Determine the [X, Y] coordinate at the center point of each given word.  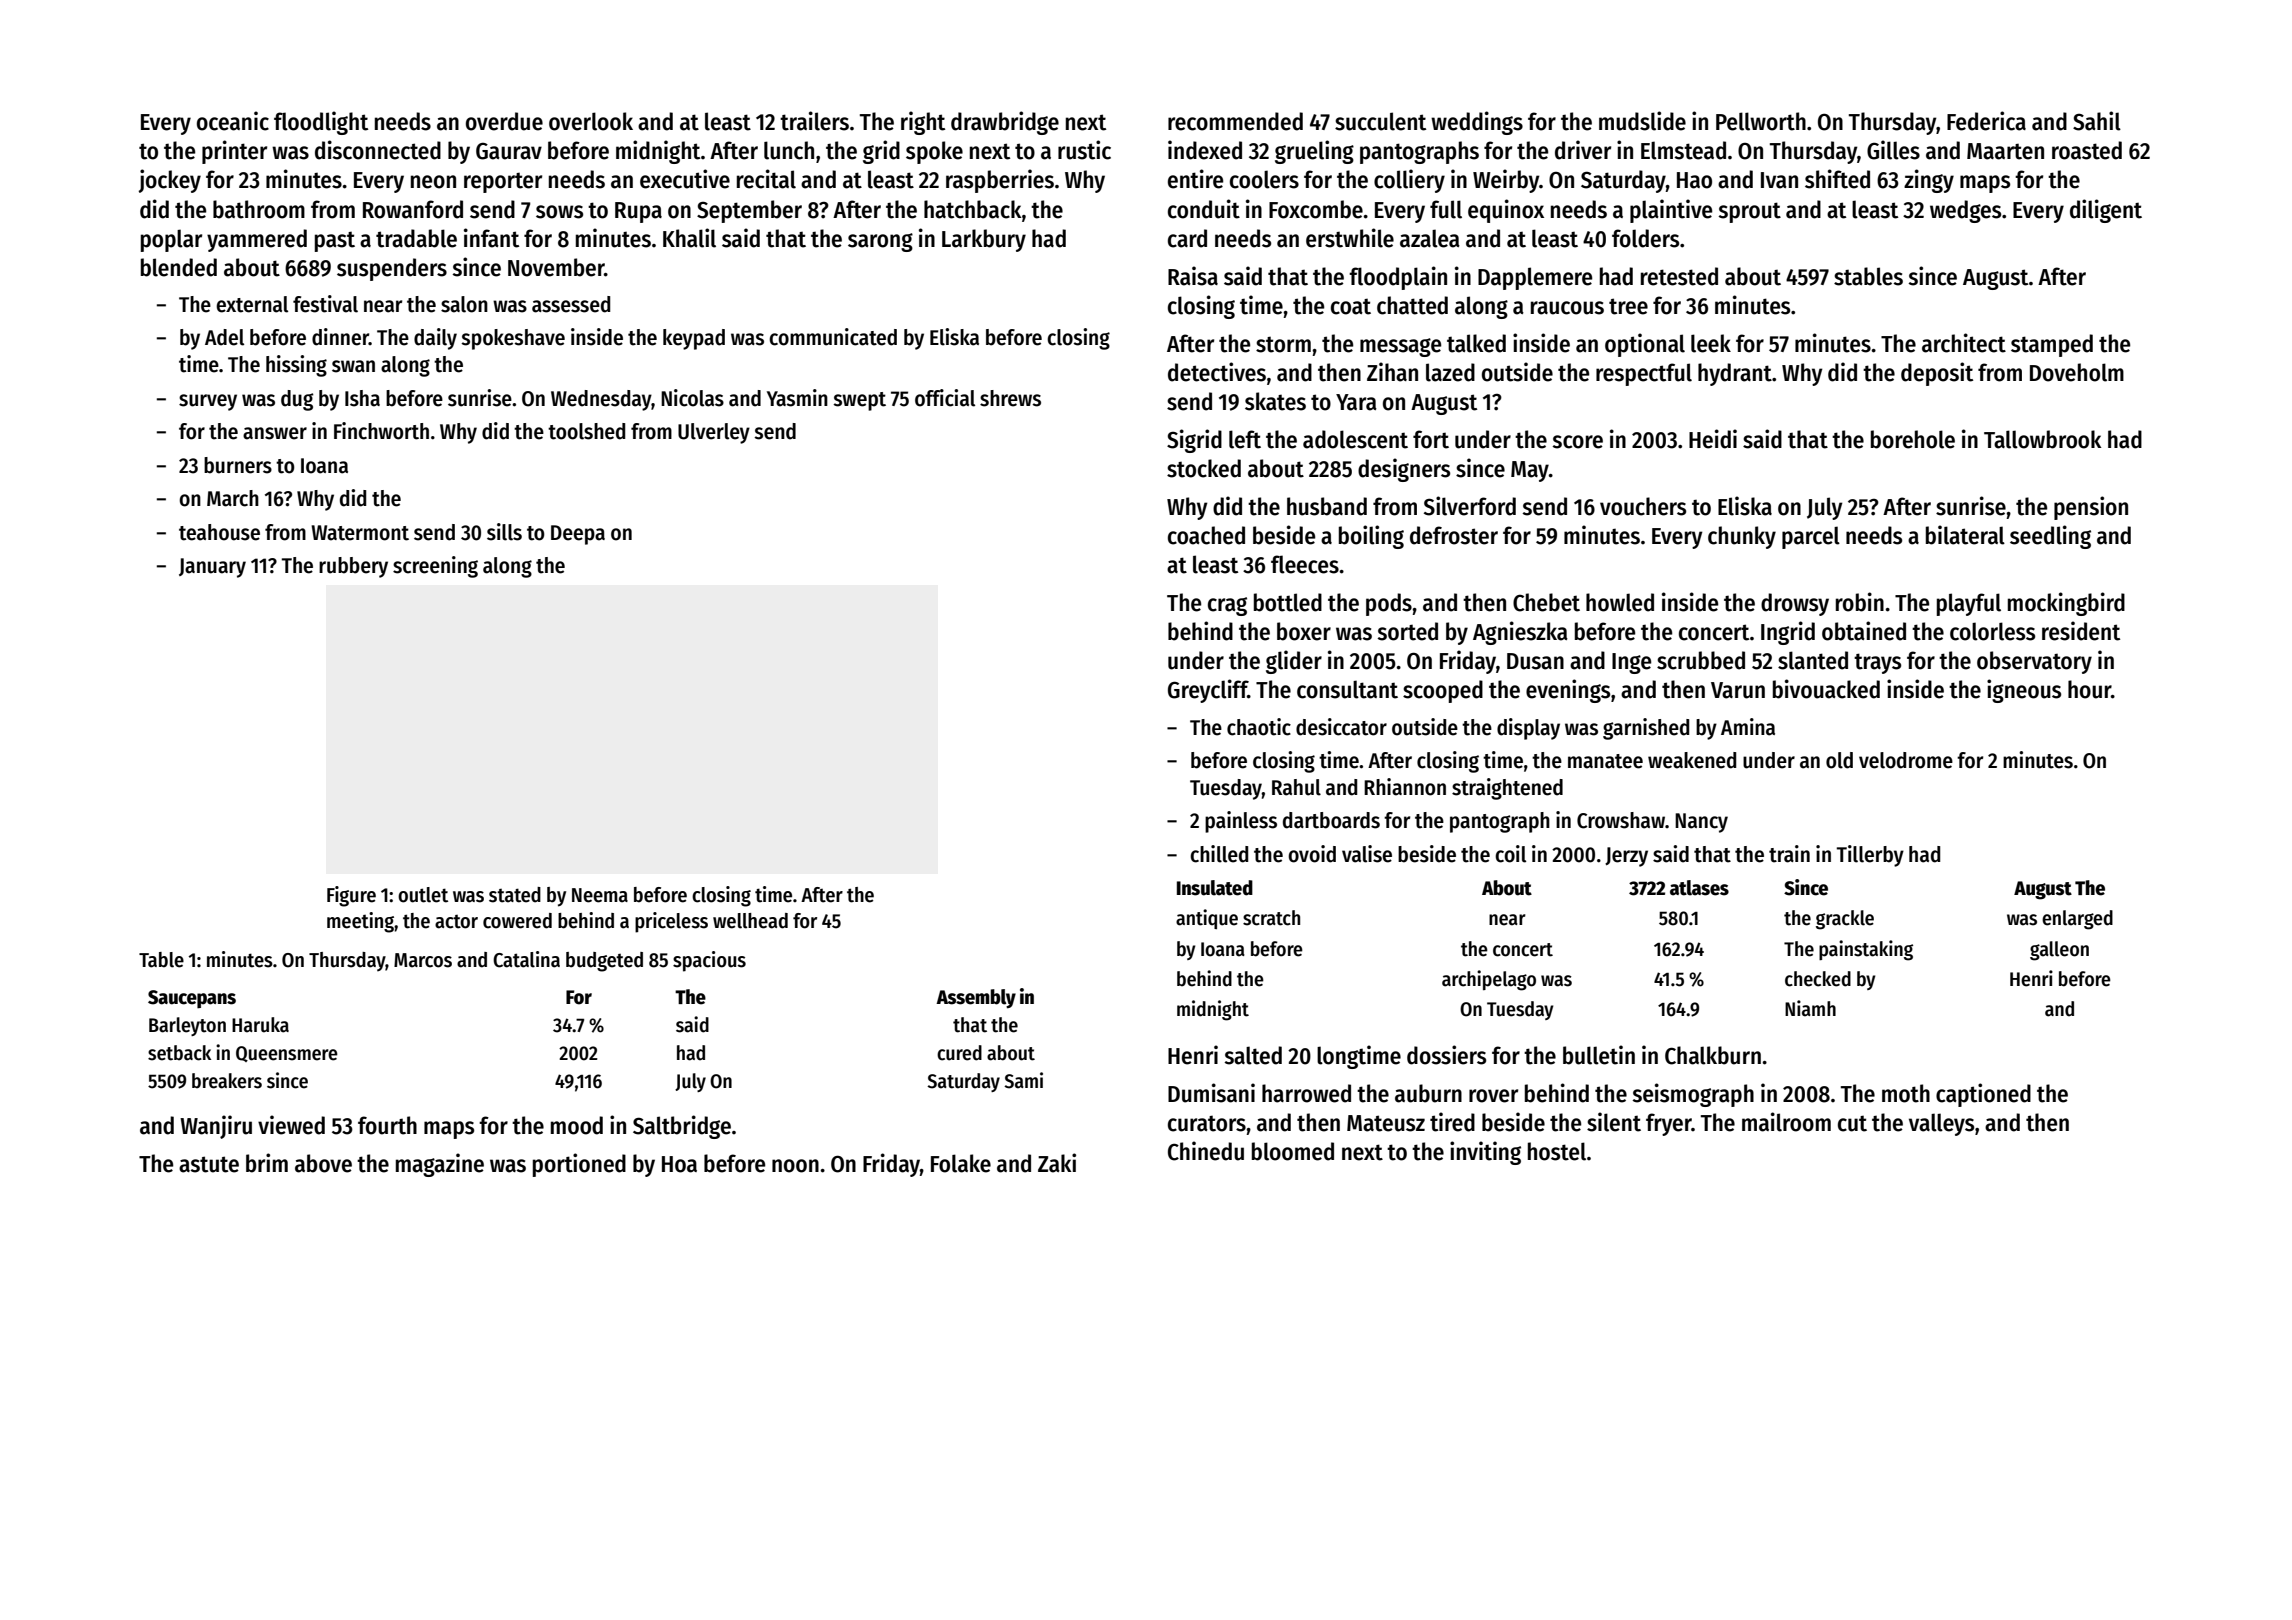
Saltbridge [682, 1127]
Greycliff [1208, 691]
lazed [1450, 372]
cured [959, 1053]
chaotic [1259, 727]
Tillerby [1870, 856]
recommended [1235, 121]
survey [208, 402]
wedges [1965, 211]
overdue [504, 121]
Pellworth [1761, 121]
